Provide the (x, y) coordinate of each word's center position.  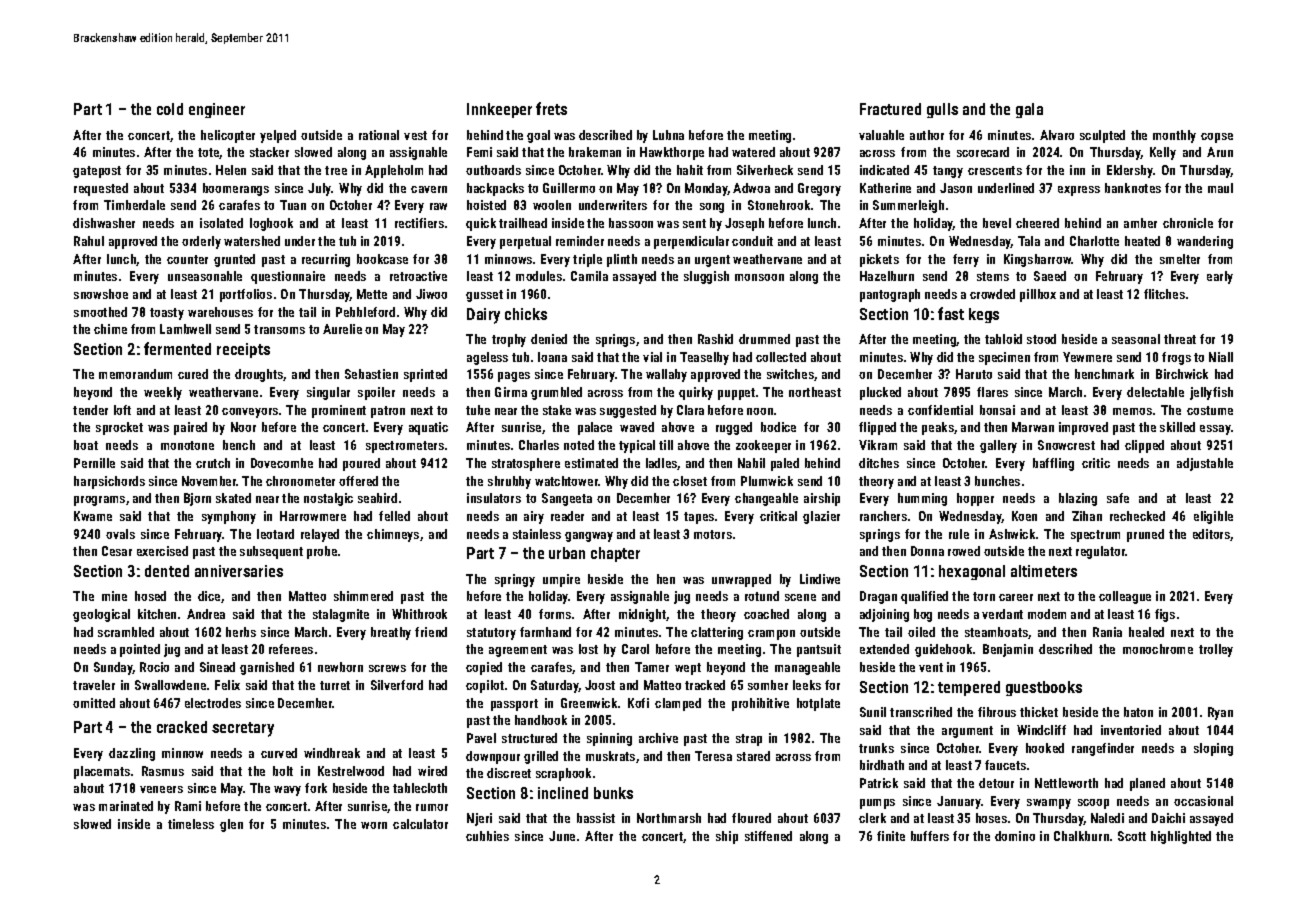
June (562, 836)
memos (1132, 411)
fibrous (997, 712)
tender (90, 410)
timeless (191, 824)
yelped (278, 136)
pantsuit (819, 650)
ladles (662, 464)
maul (1220, 188)
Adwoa (751, 188)
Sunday (113, 668)
